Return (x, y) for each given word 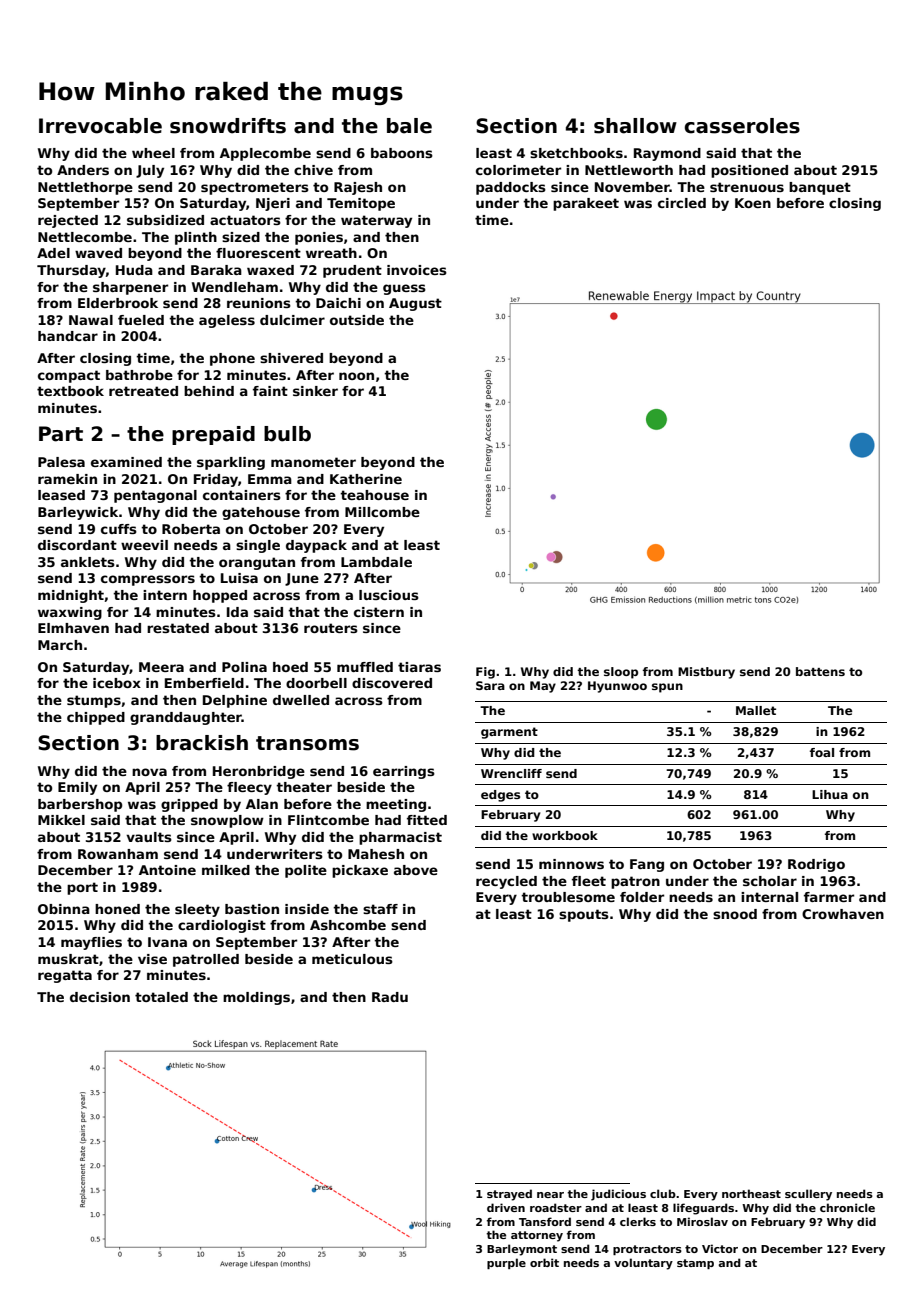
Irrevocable (100, 126)
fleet (589, 881)
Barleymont (522, 1250)
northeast (751, 1193)
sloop (621, 673)
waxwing (70, 613)
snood (735, 914)
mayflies (91, 943)
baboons (402, 153)
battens (820, 671)
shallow (635, 126)
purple (506, 1263)
